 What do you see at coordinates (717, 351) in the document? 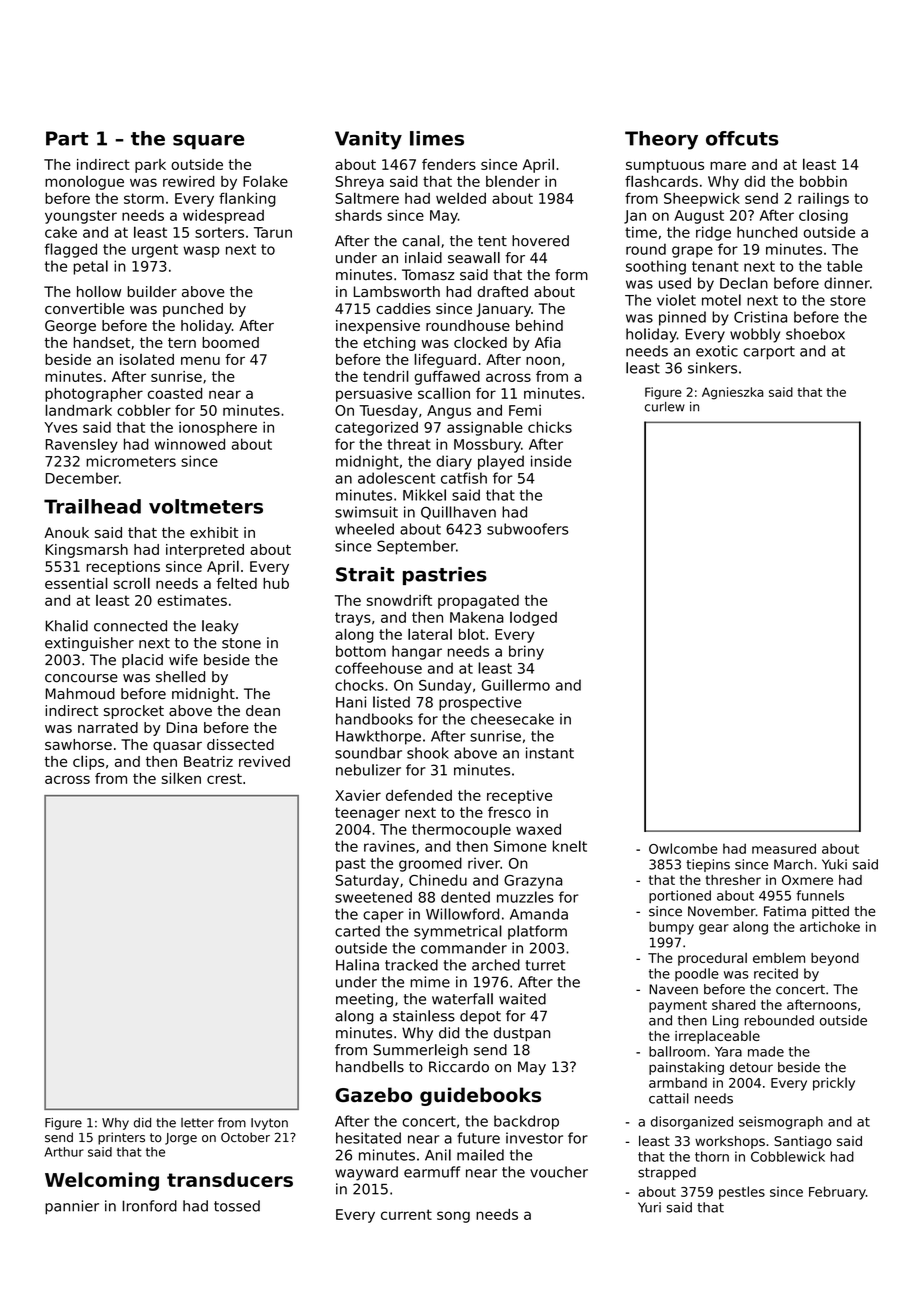
I see `exotic` at bounding box center [717, 351].
